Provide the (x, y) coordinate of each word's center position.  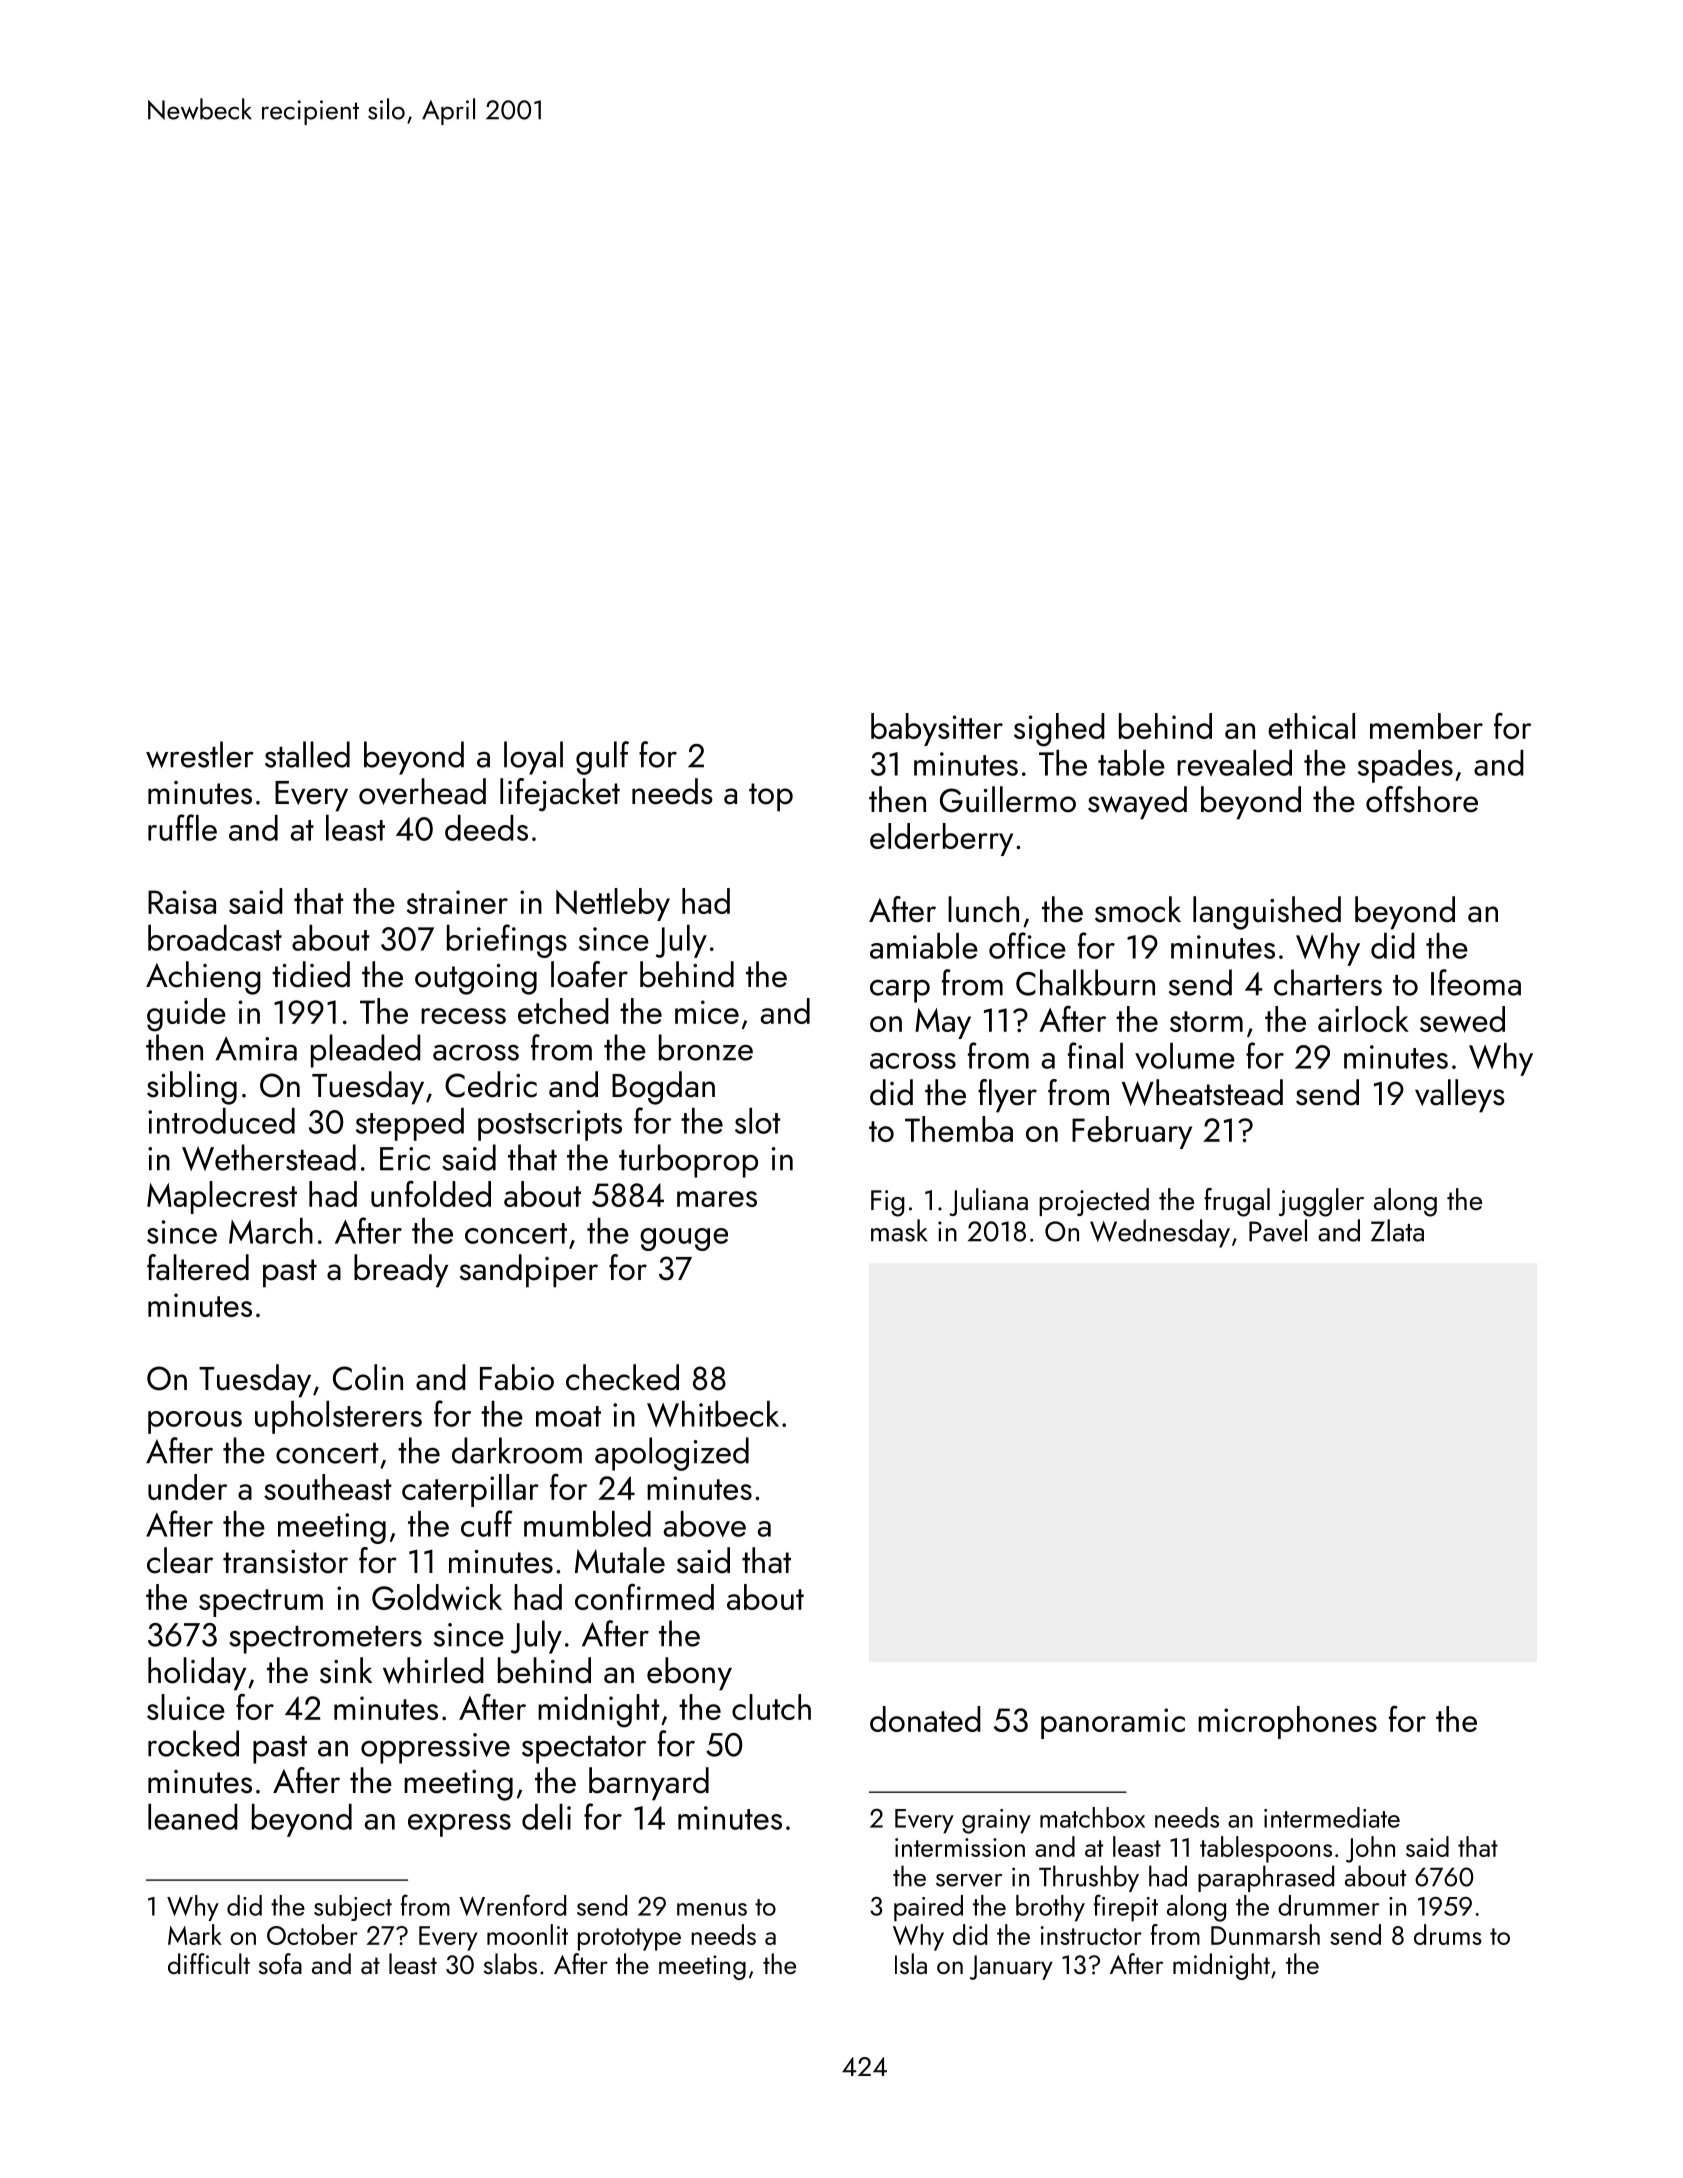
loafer (589, 974)
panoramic (1113, 1723)
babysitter (937, 729)
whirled (433, 1670)
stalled (307, 754)
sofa (280, 1963)
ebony (689, 1674)
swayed (1137, 803)
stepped (410, 1124)
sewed (1462, 1019)
